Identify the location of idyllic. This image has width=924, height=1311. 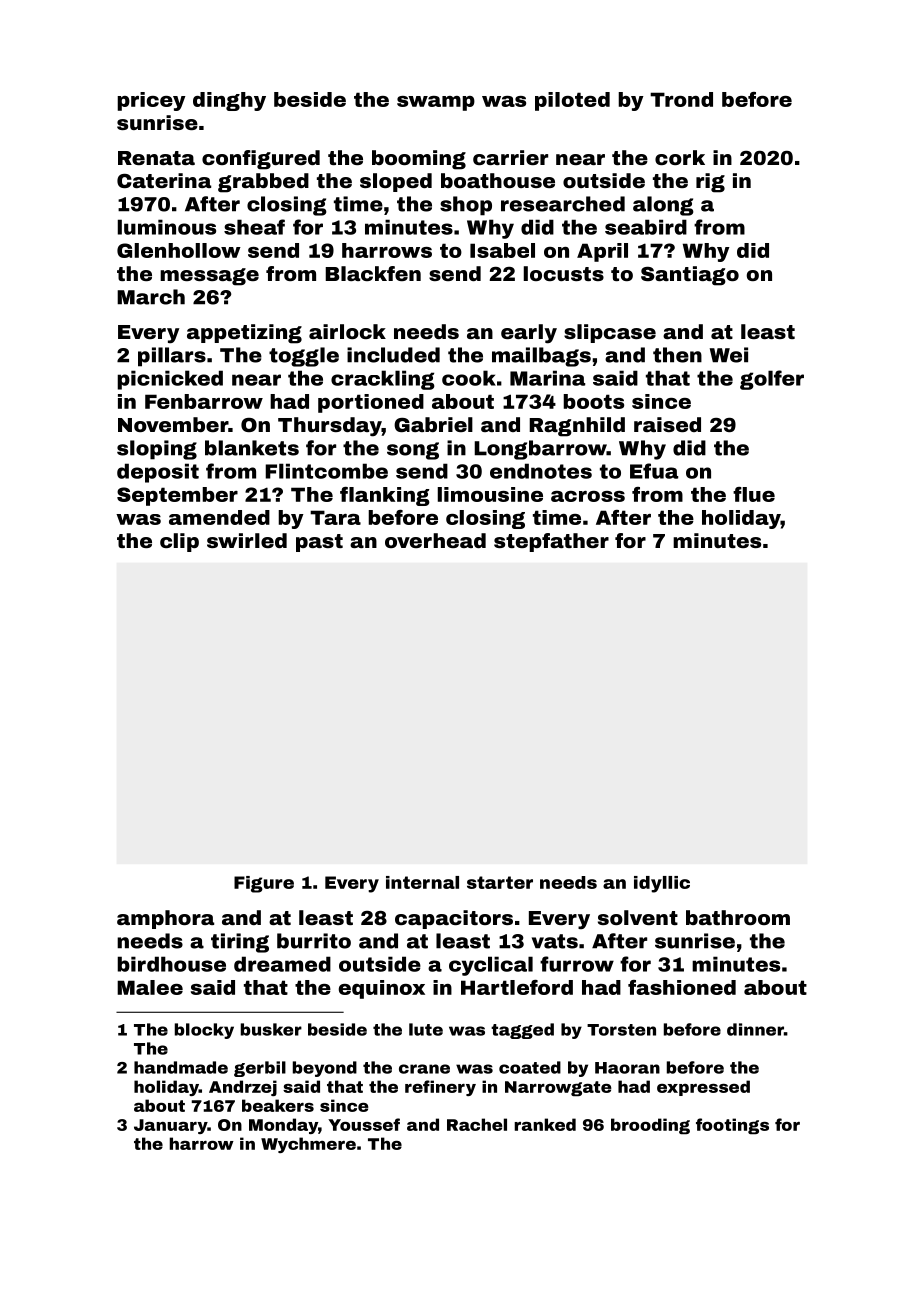
(662, 884).
